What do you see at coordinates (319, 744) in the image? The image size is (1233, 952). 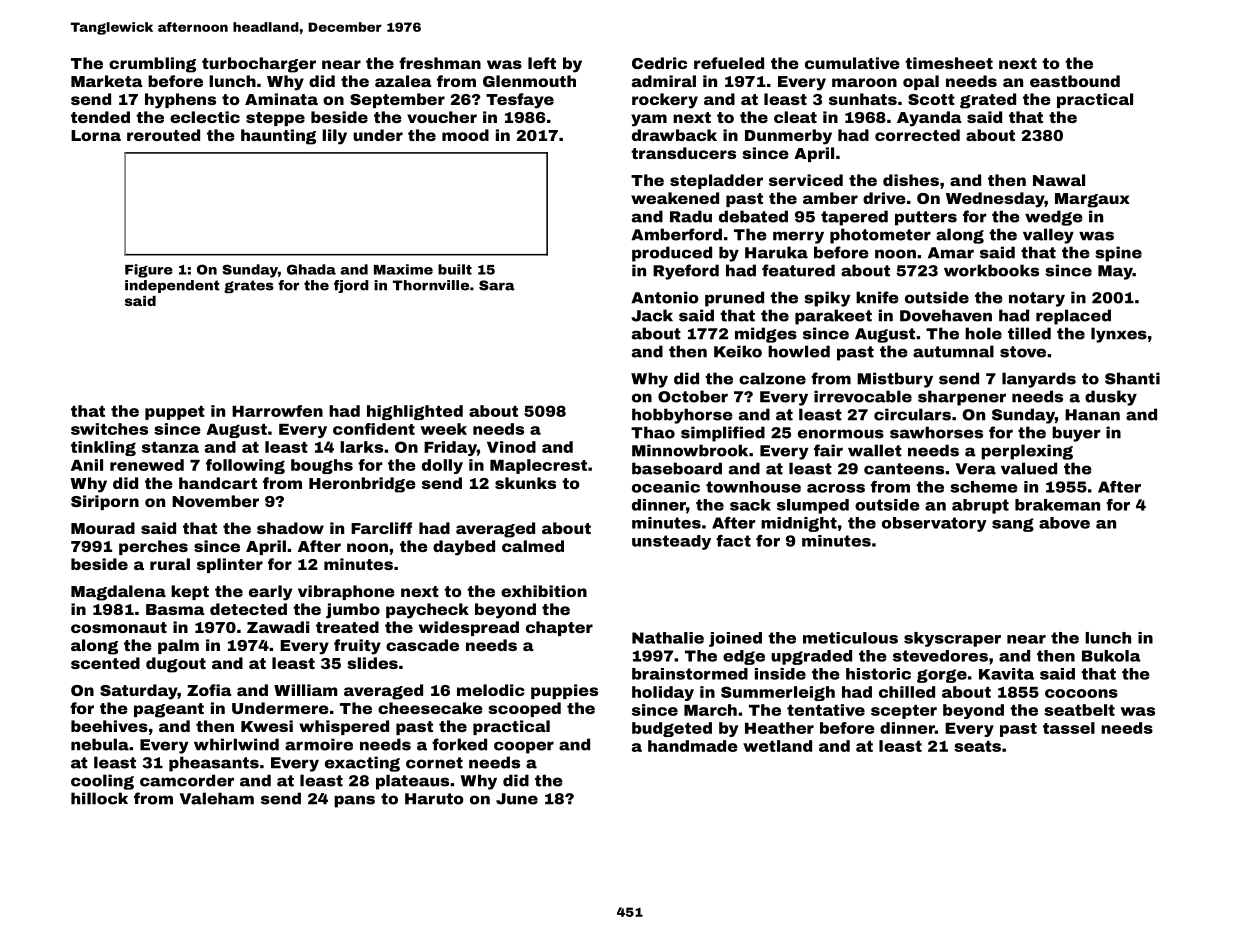 I see `armoire` at bounding box center [319, 744].
